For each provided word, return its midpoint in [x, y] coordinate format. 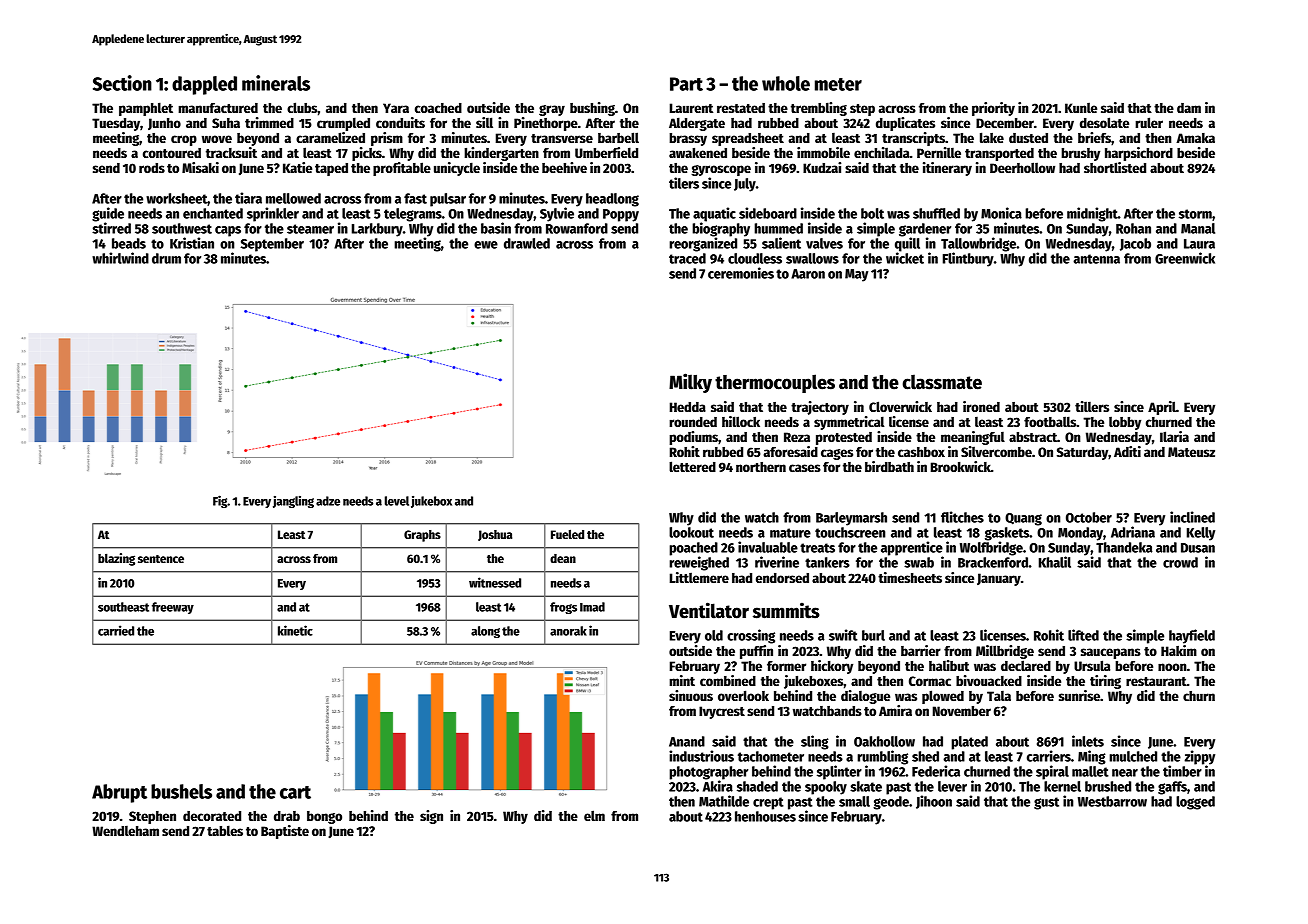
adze [328, 501]
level [397, 501]
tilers [684, 183]
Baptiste [285, 832]
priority [993, 109]
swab [919, 562]
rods [152, 168]
